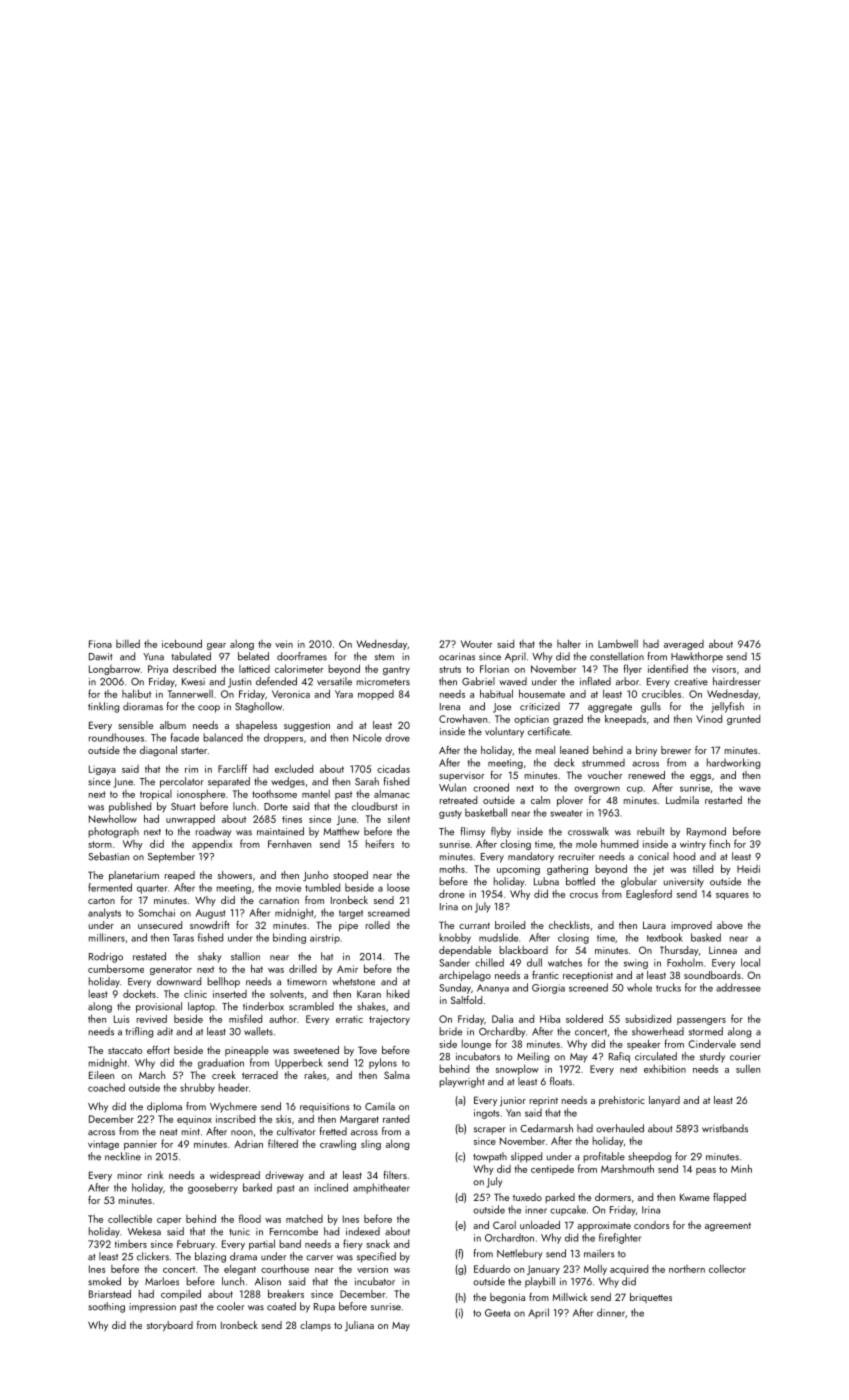  What do you see at coordinates (103, 1145) in the screenshot?
I see `vintage` at bounding box center [103, 1145].
